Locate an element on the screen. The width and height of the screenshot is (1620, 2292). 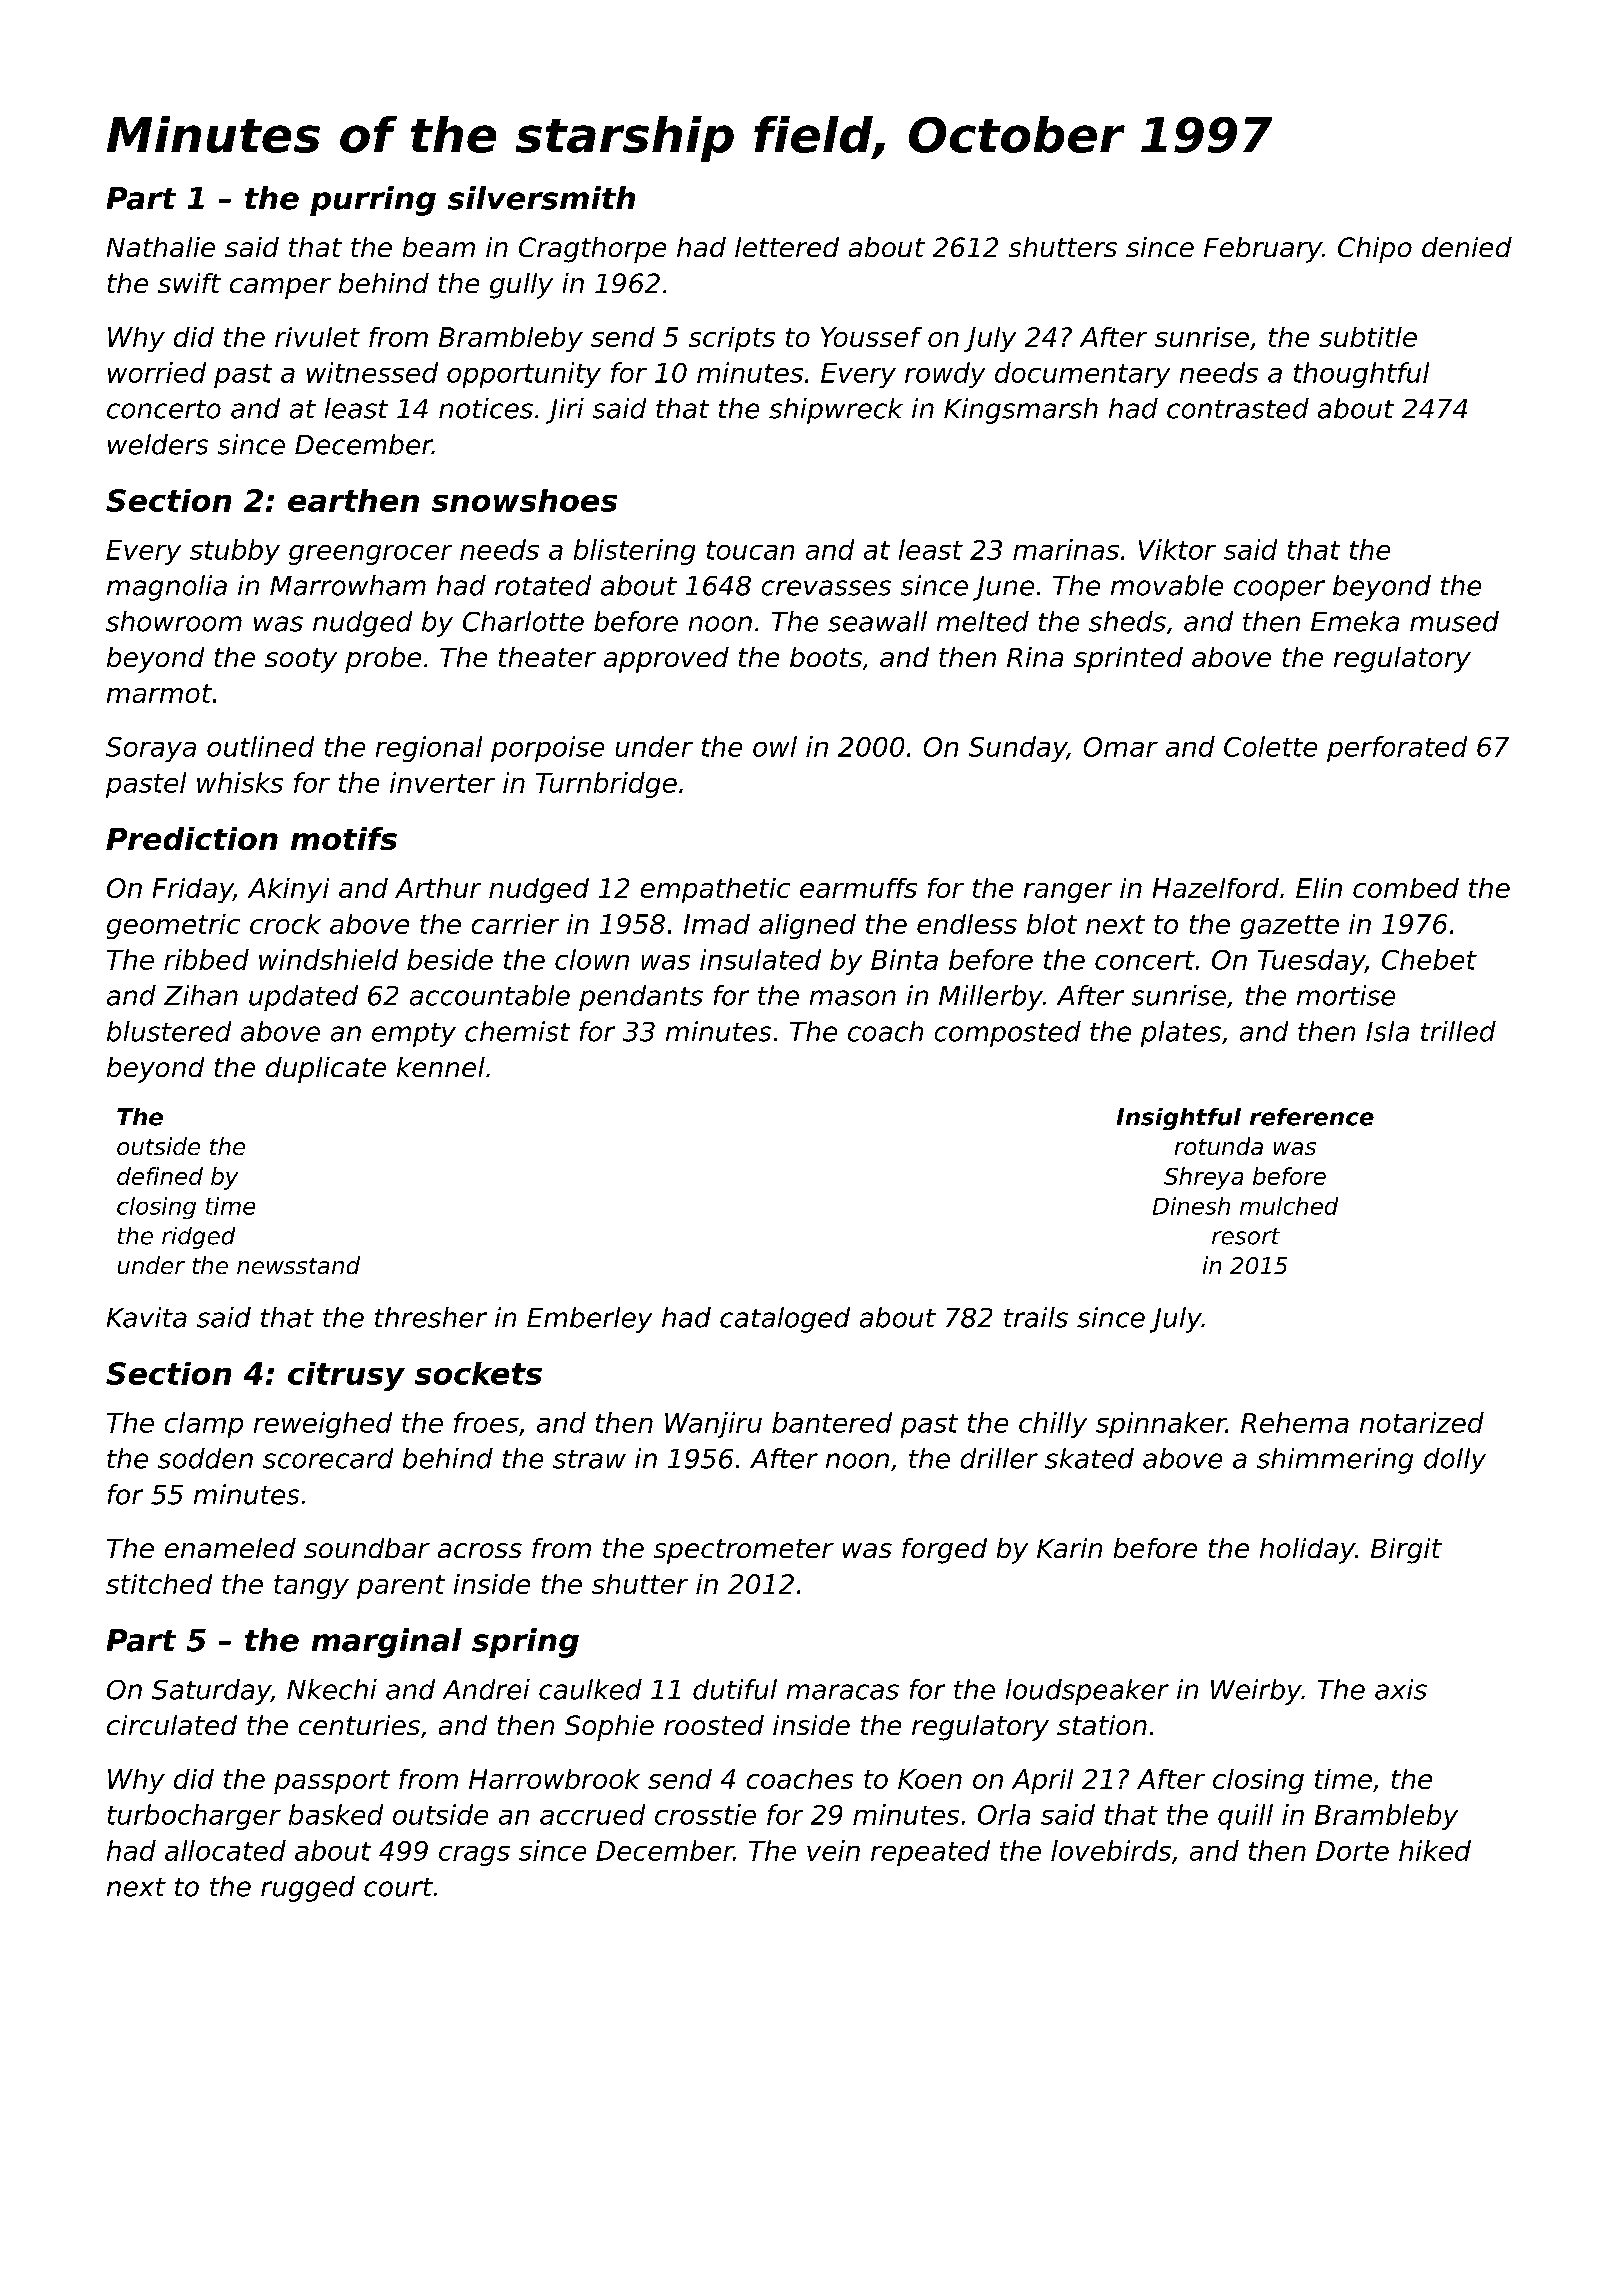
defined is located at coordinates (160, 1176).
